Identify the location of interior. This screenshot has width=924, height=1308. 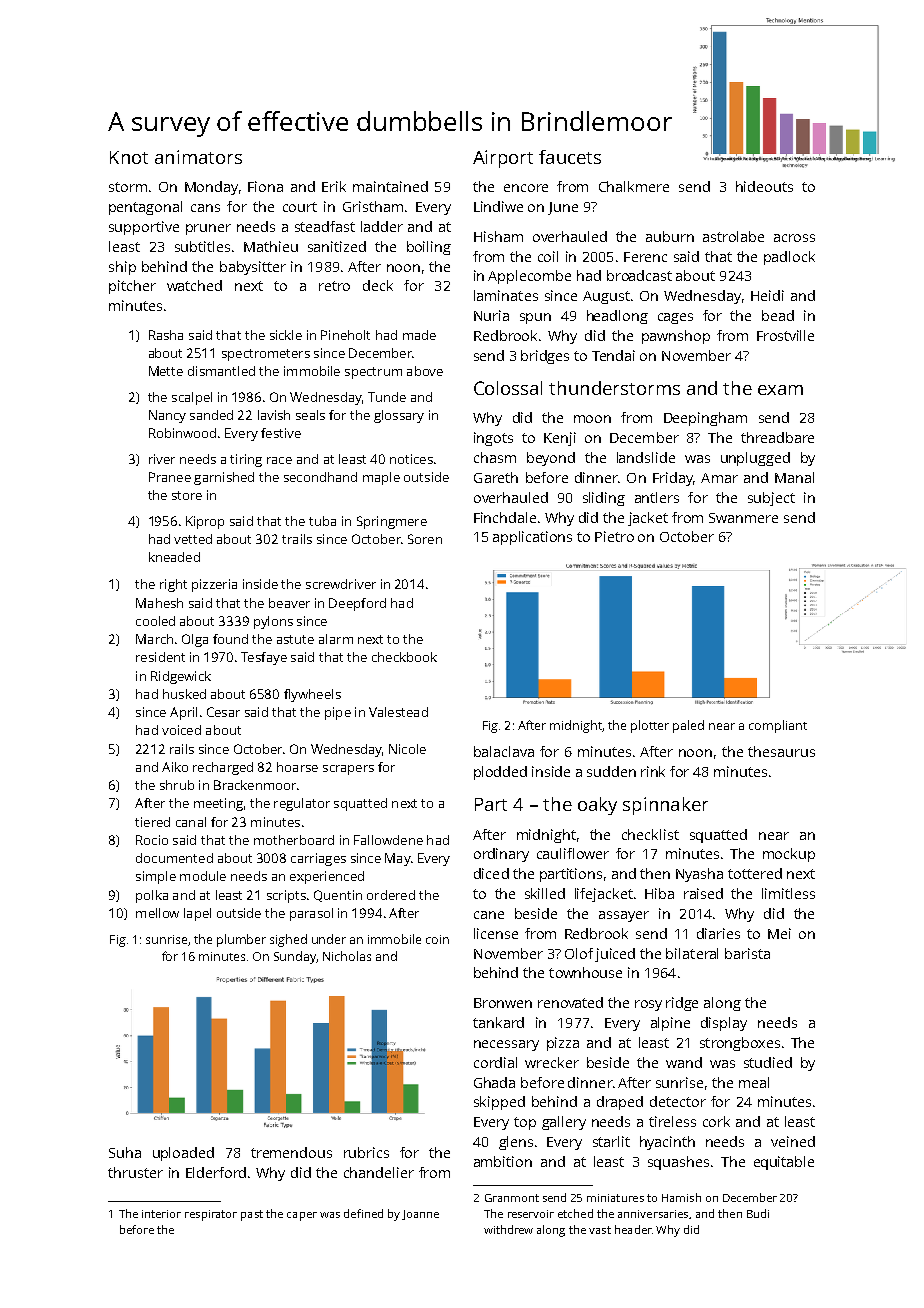
(161, 1214).
